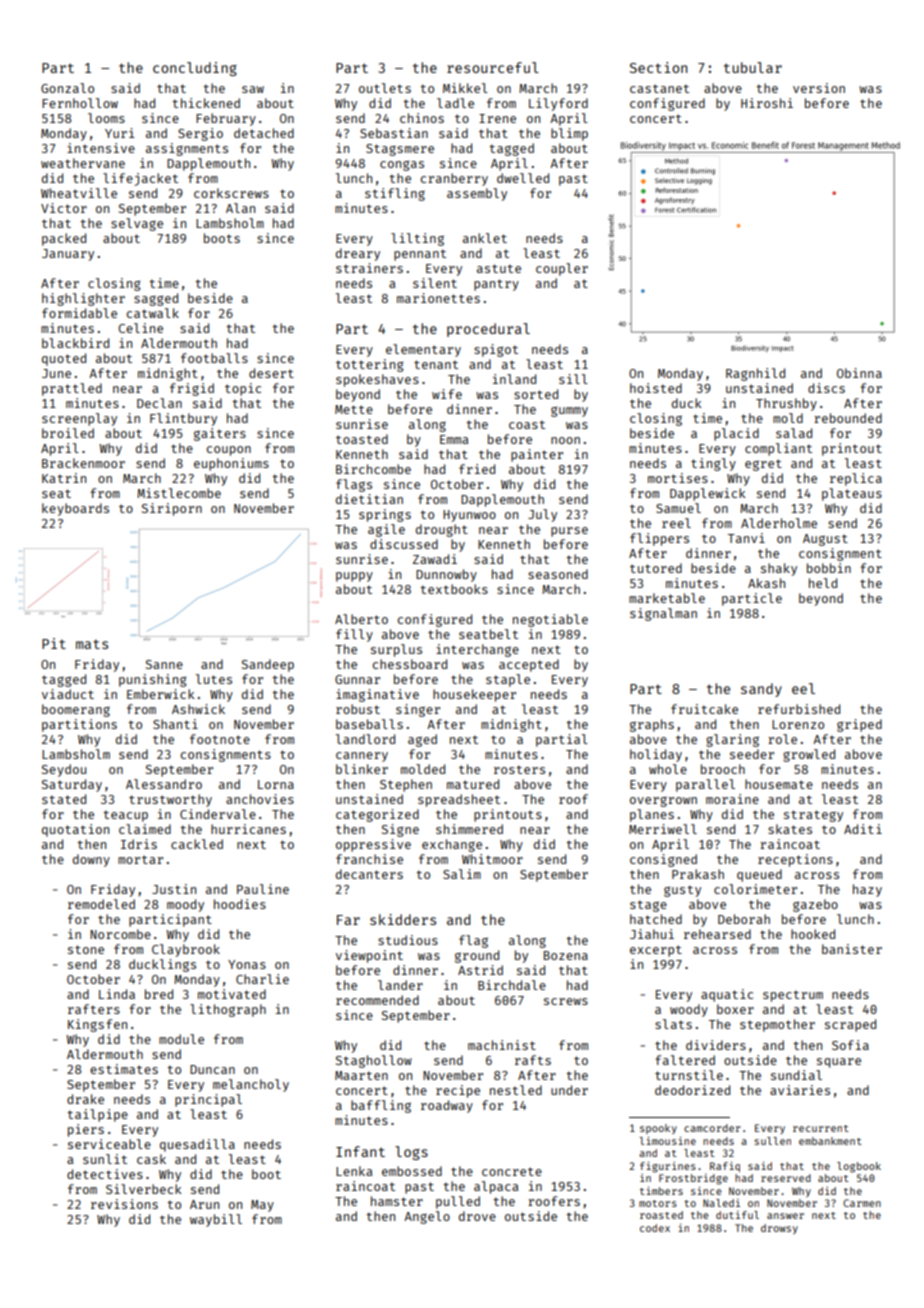  What do you see at coordinates (477, 956) in the image?
I see `ground` at bounding box center [477, 956].
